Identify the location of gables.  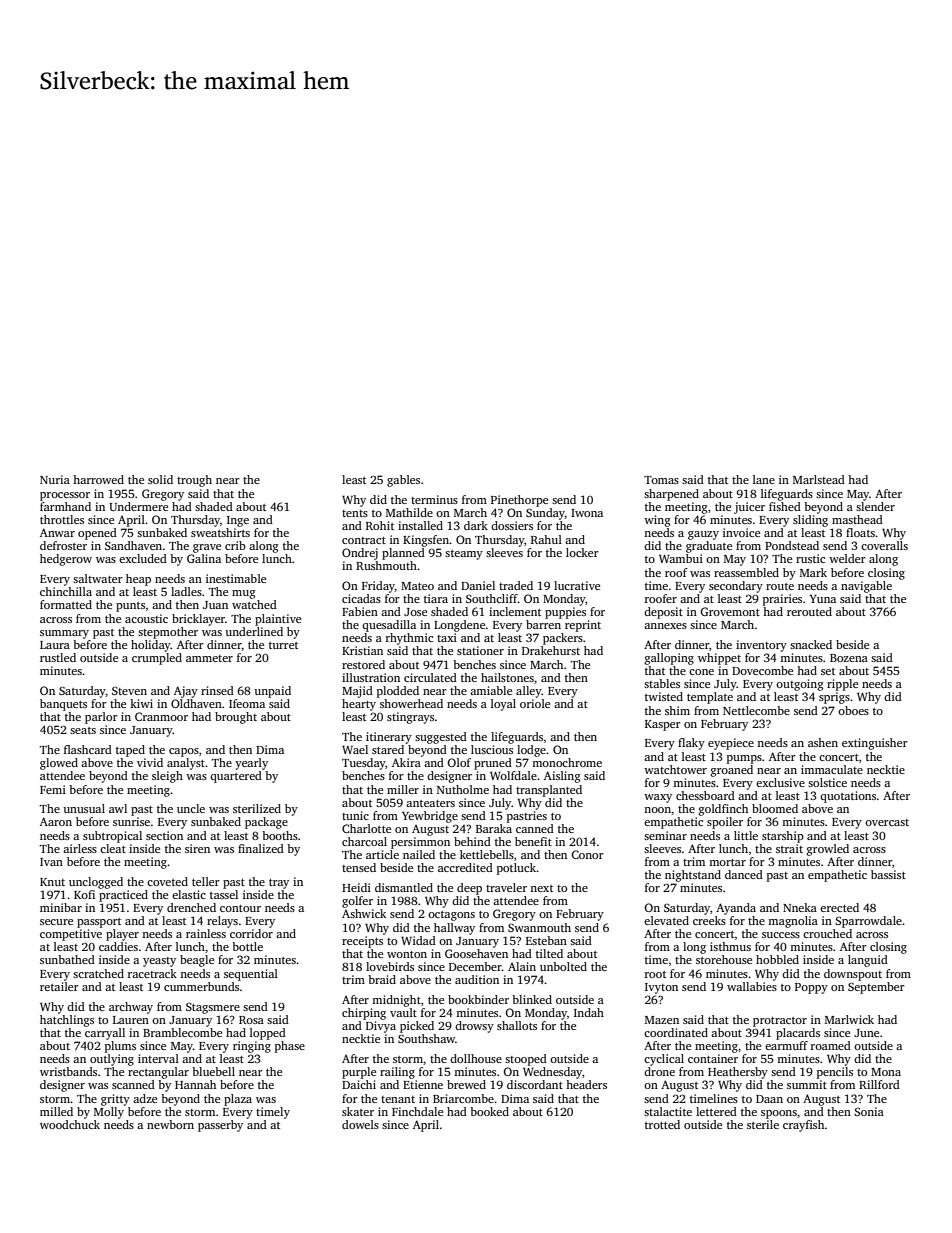
(403, 481).
